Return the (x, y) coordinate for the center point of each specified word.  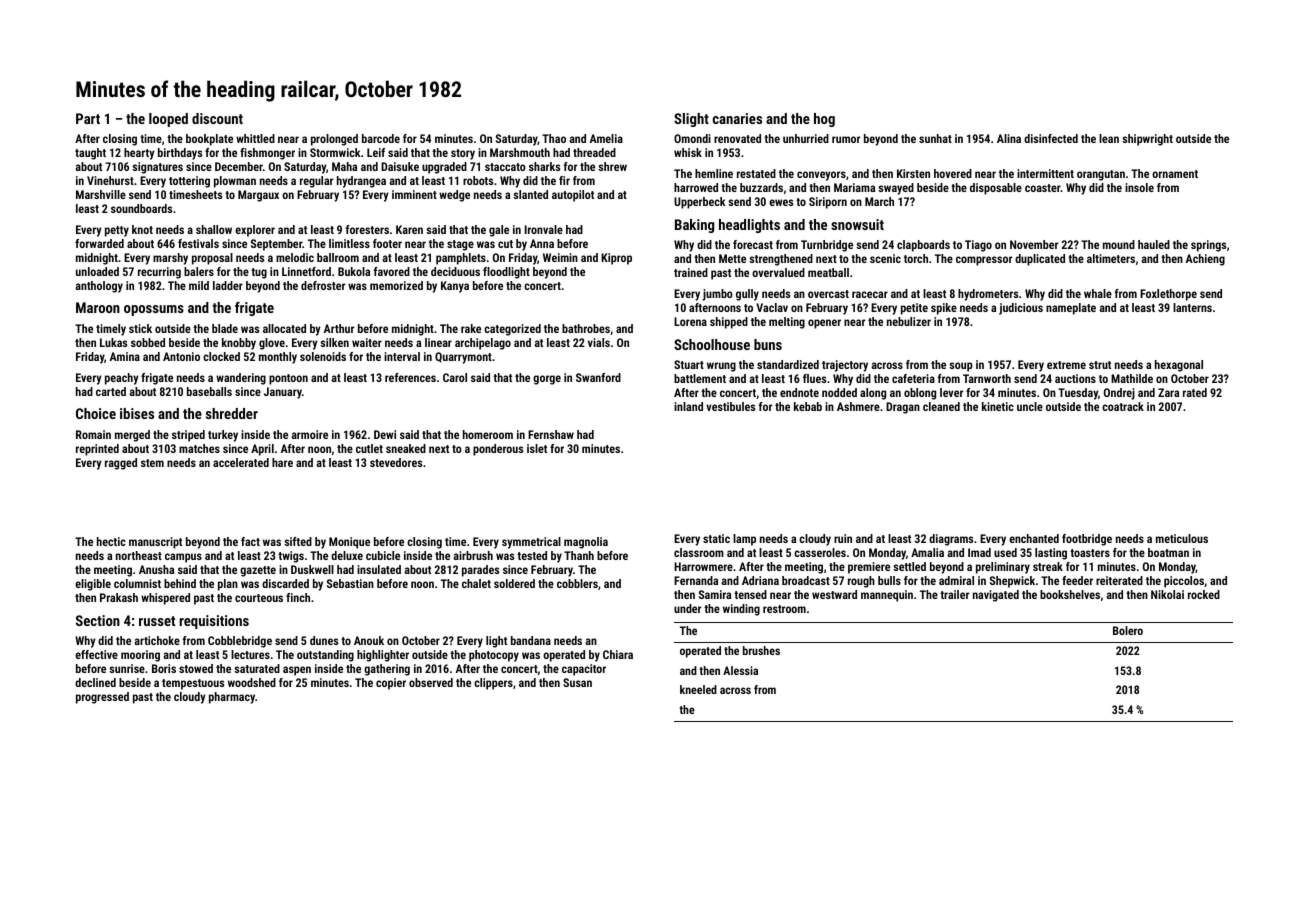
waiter (367, 342)
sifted (298, 541)
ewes (781, 202)
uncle (1030, 406)
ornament (1175, 174)
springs (1208, 246)
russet (157, 621)
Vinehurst (110, 180)
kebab (808, 406)
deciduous (455, 271)
